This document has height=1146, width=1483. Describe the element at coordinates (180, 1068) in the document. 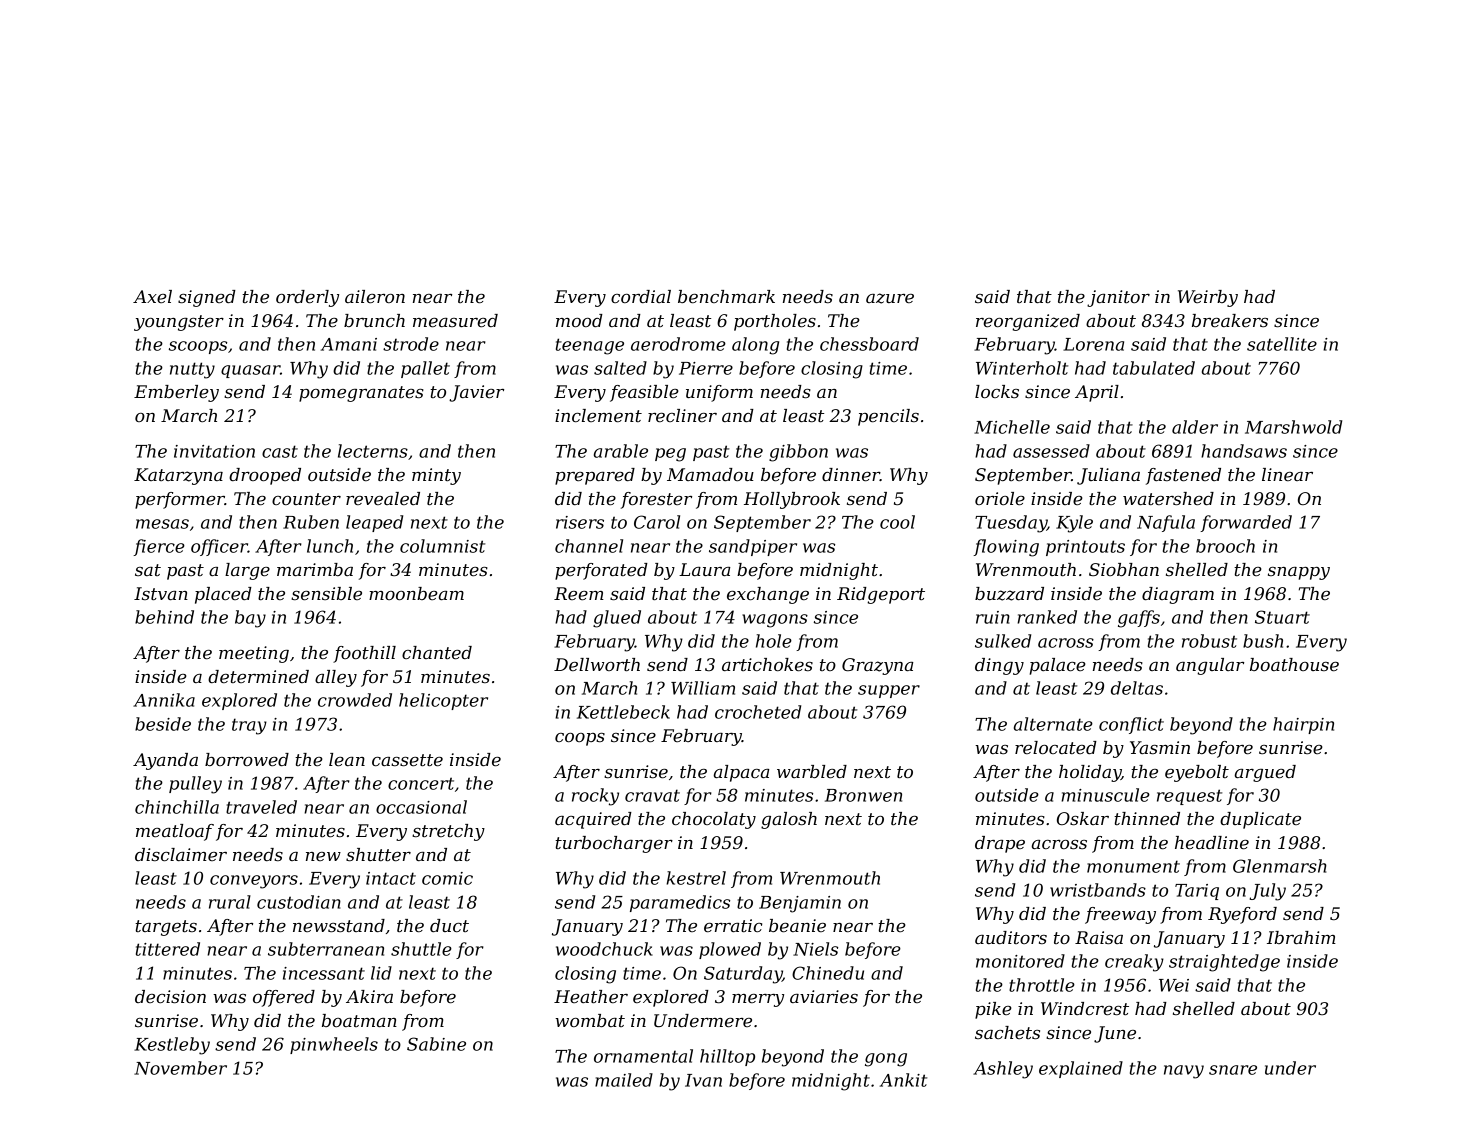

I see `November` at that location.
